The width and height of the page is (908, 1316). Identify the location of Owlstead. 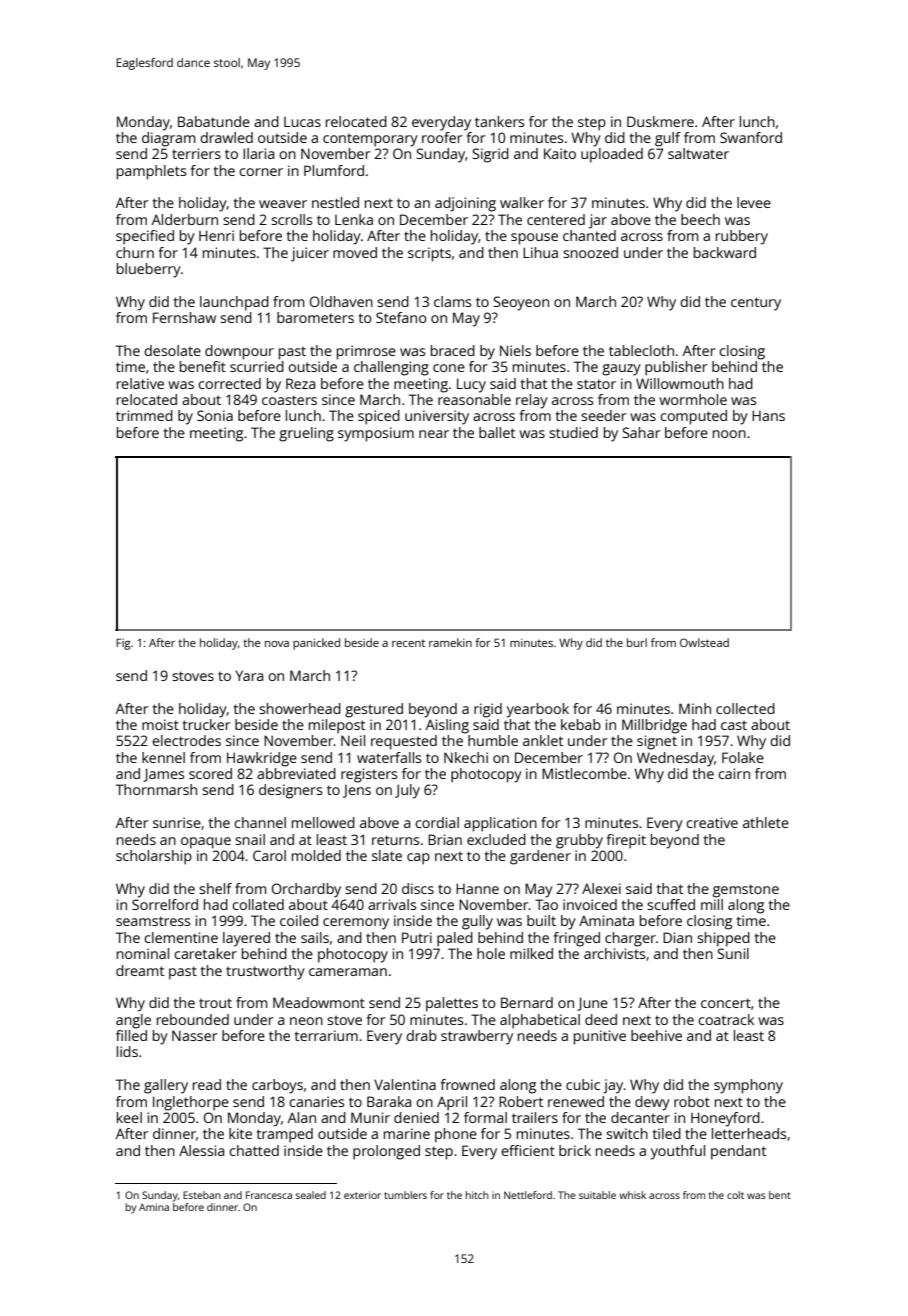
(704, 642).
